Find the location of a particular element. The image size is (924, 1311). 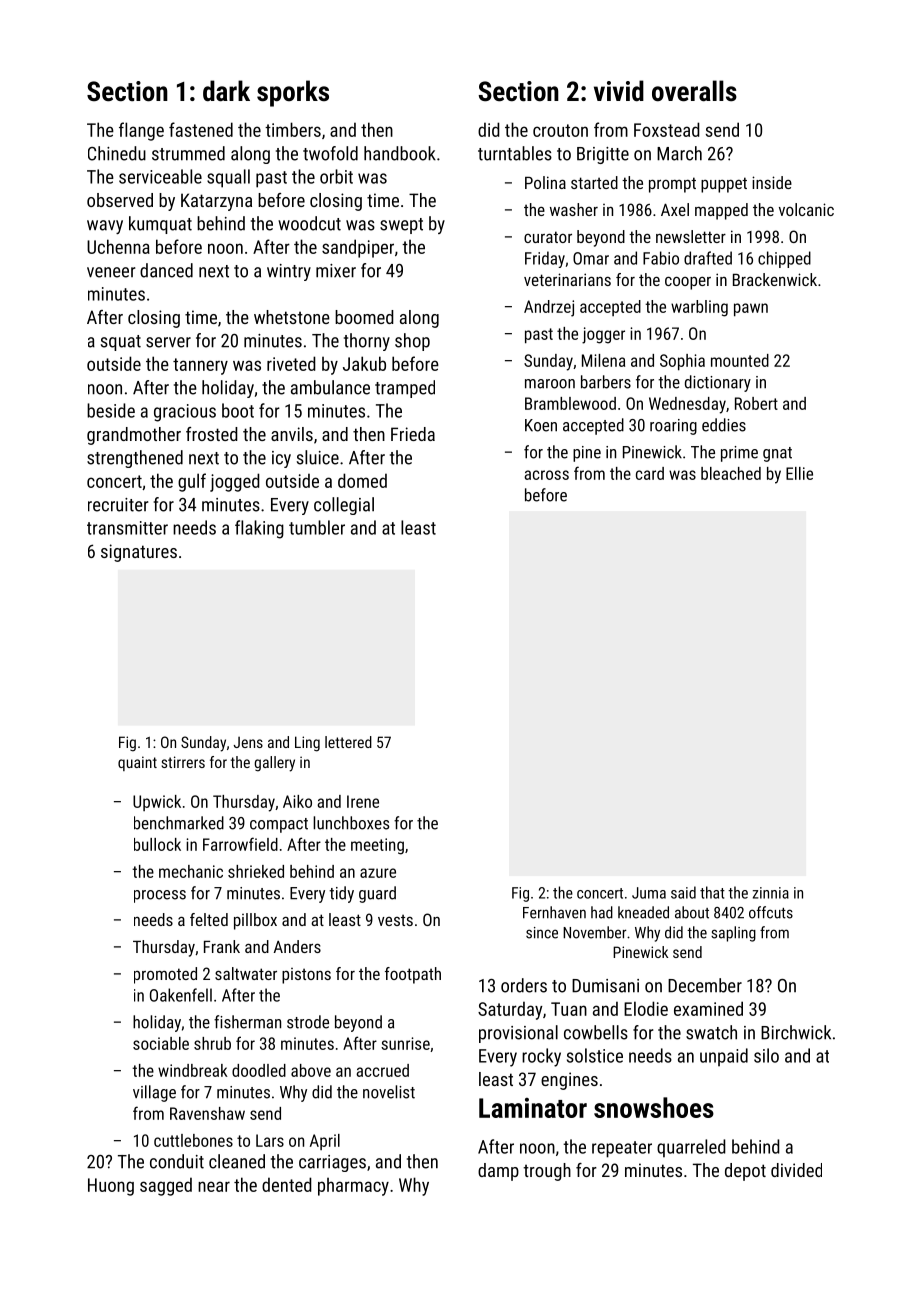

said is located at coordinates (683, 892).
